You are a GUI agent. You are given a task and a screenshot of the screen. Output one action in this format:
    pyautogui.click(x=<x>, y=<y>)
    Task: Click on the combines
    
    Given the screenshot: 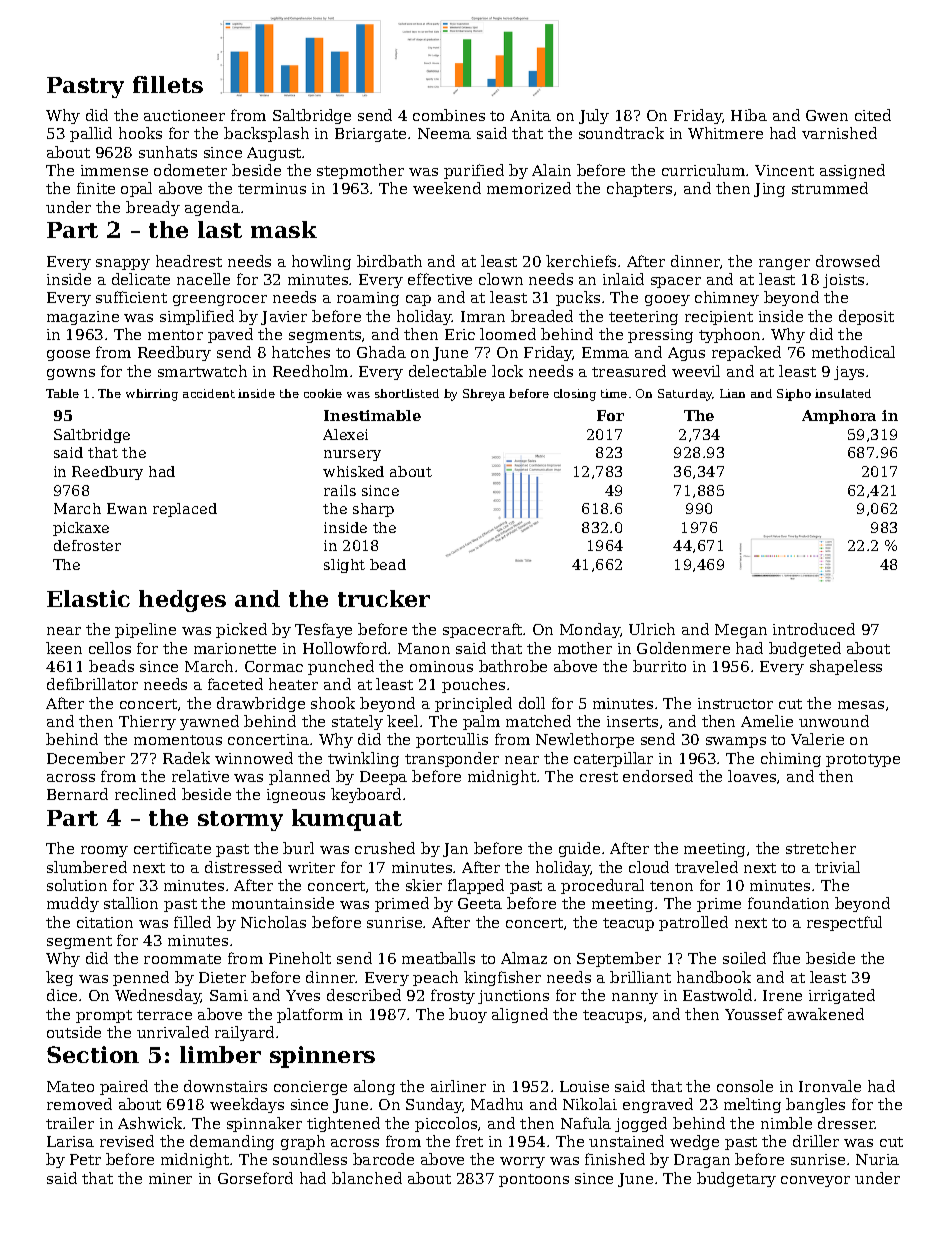 What is the action you would take?
    pyautogui.click(x=449, y=115)
